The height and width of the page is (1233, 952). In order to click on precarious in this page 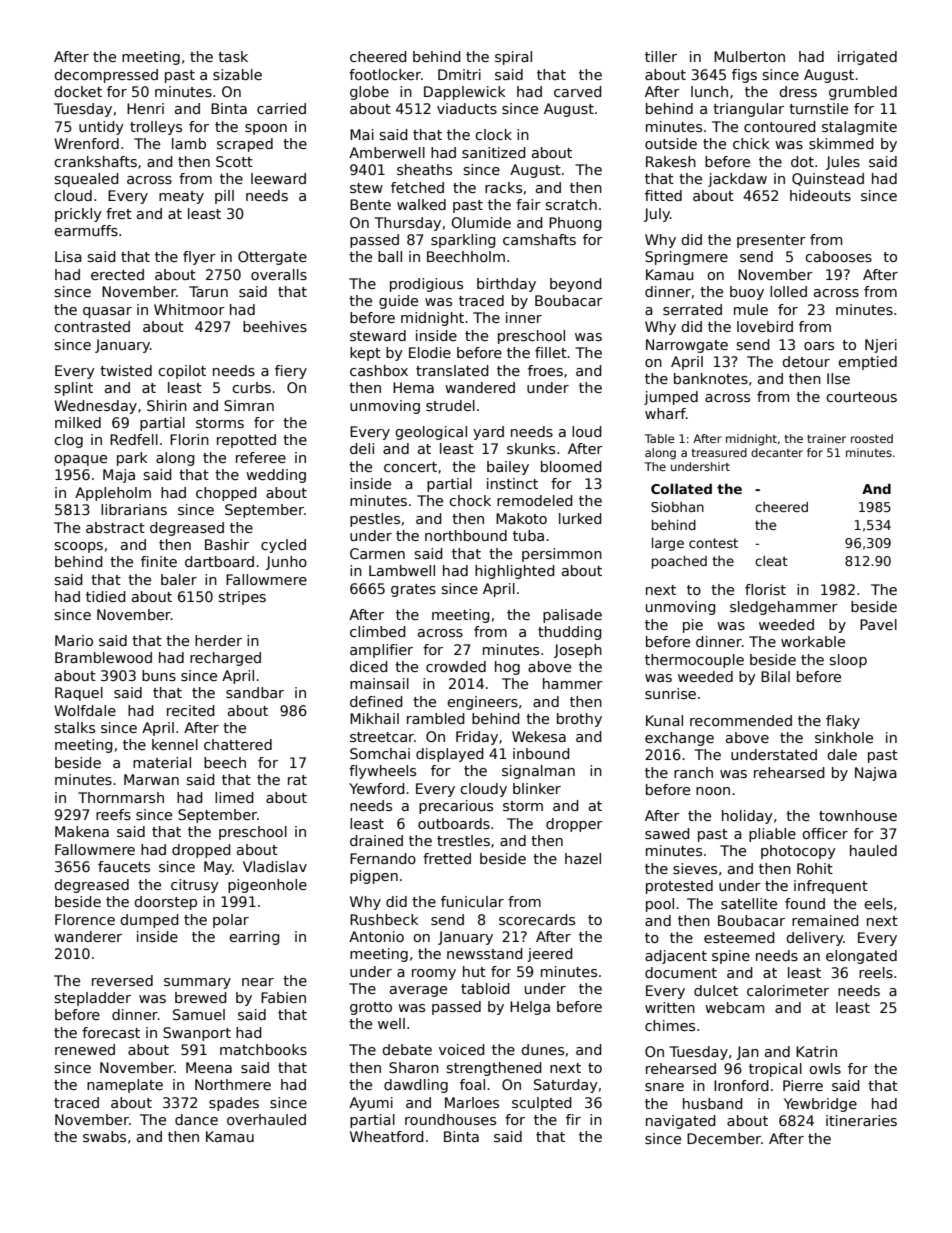, I will do `click(456, 807)`.
